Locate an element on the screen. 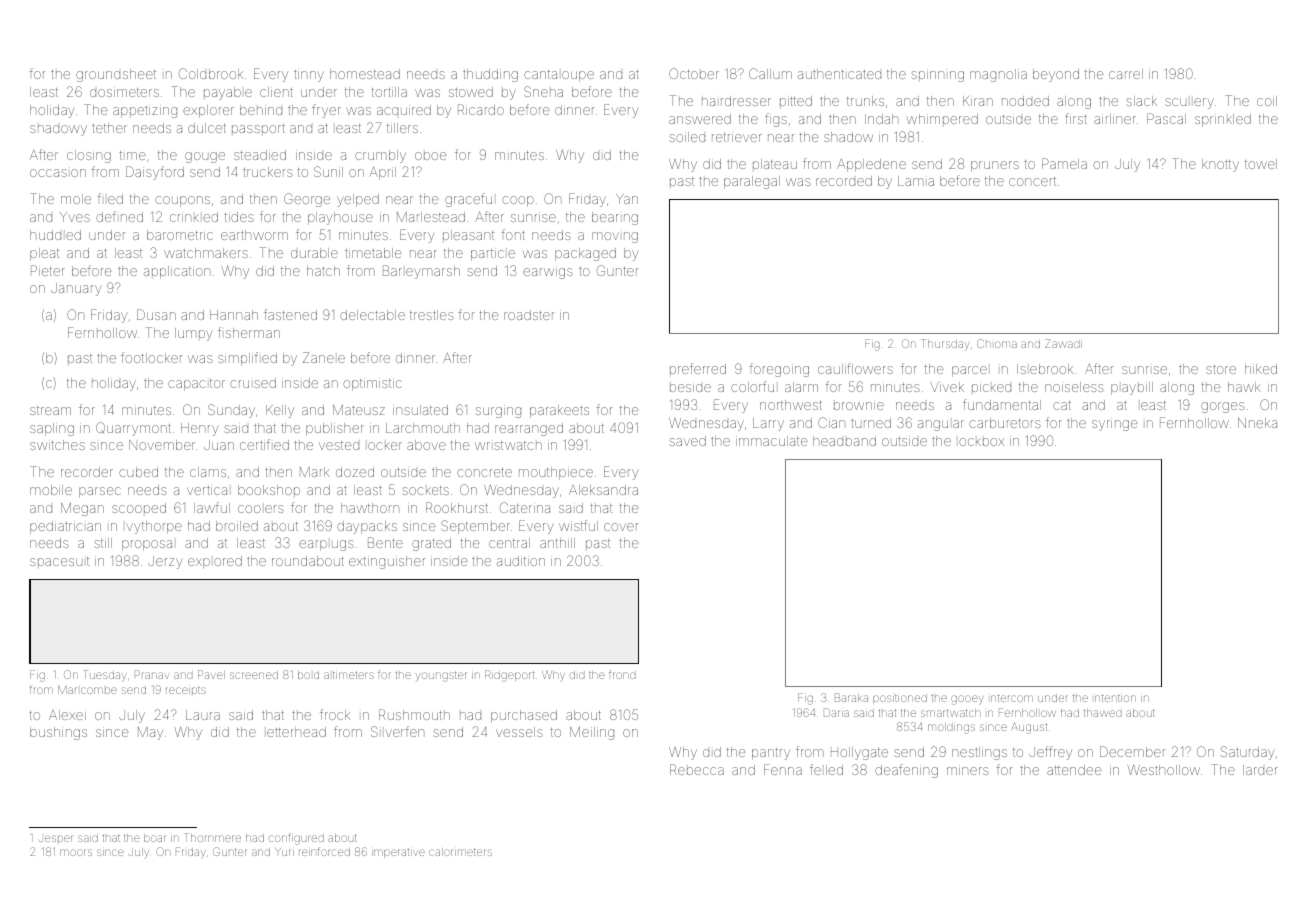  Zawadi is located at coordinates (1063, 343).
